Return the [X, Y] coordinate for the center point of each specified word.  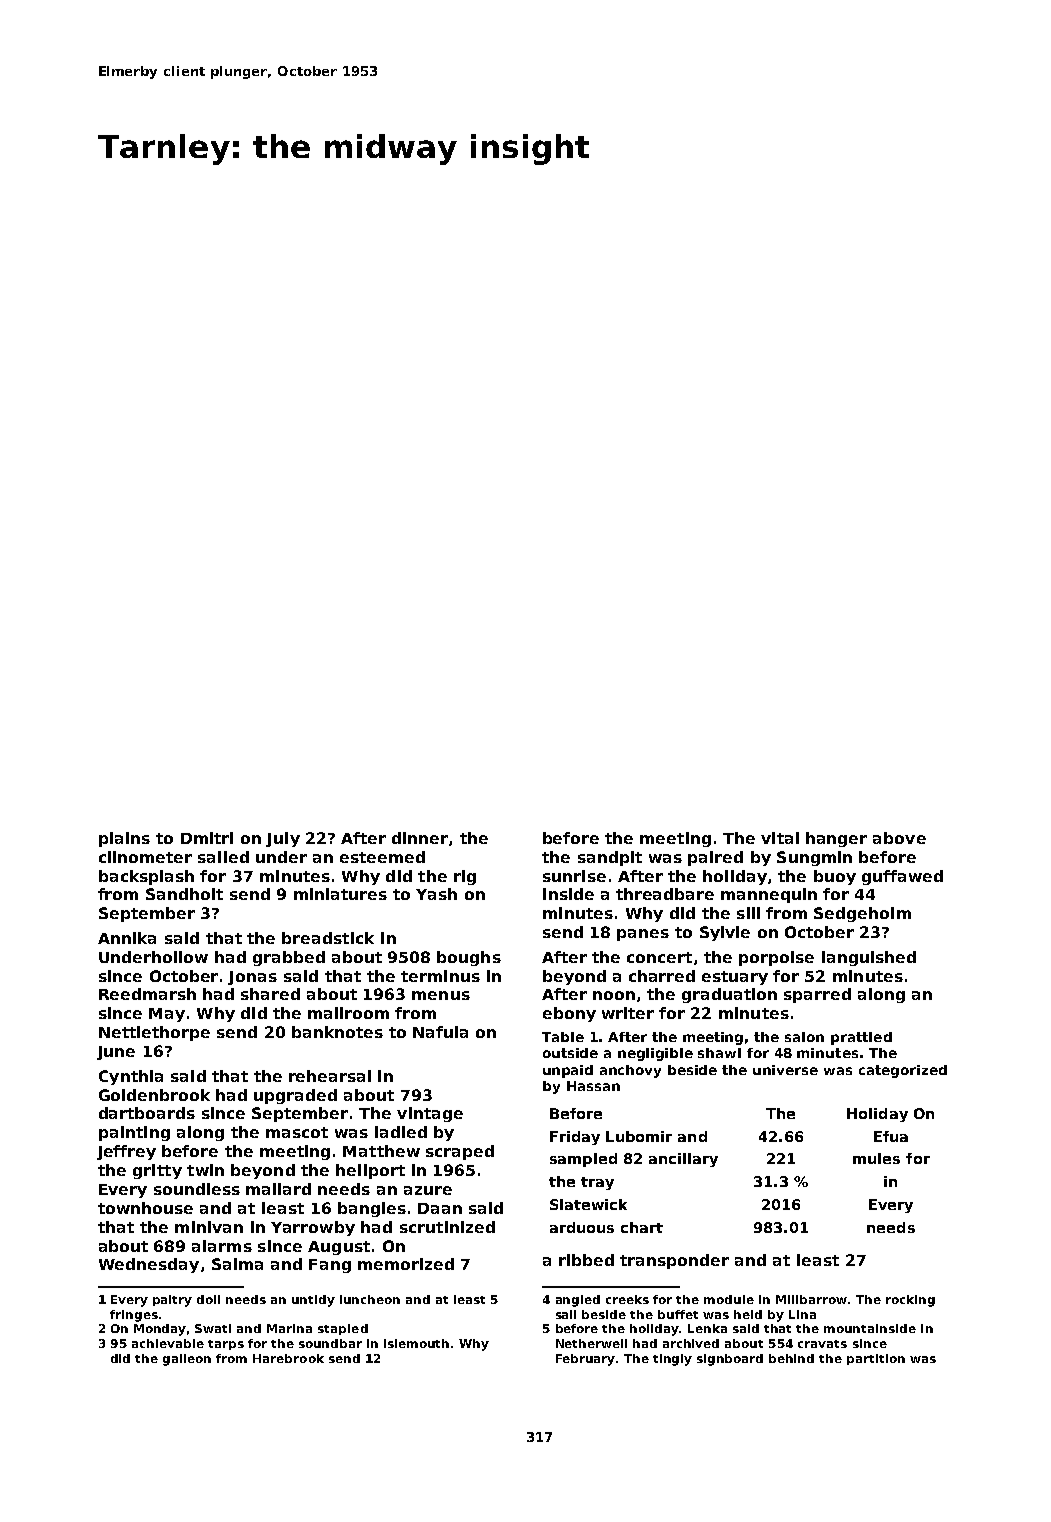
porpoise [776, 958]
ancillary [683, 1160]
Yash [436, 894]
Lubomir [639, 1136]
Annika [127, 938]
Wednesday [149, 1265]
